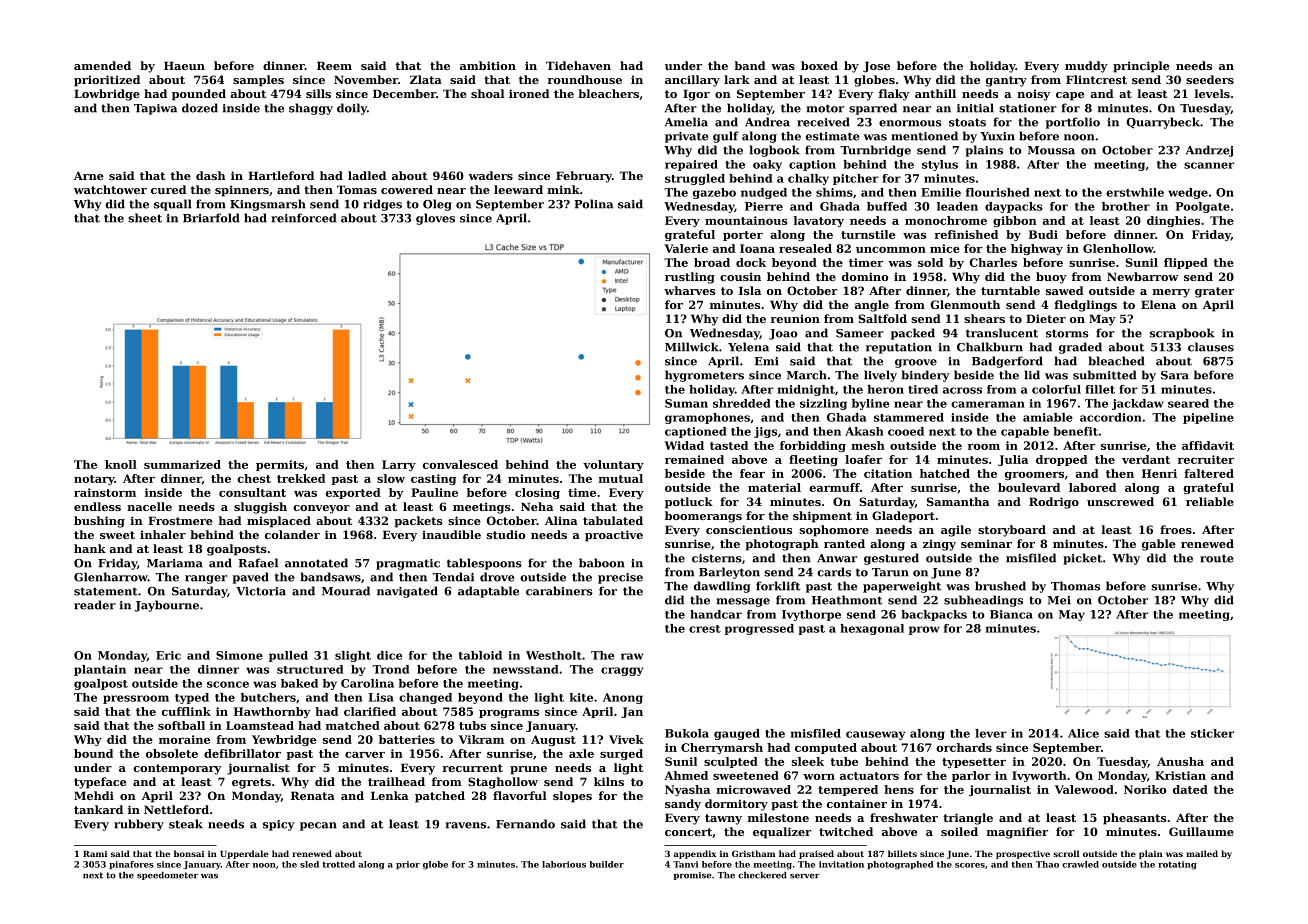 The image size is (1308, 924). What do you see at coordinates (564, 864) in the page?
I see `laborious` at bounding box center [564, 864].
